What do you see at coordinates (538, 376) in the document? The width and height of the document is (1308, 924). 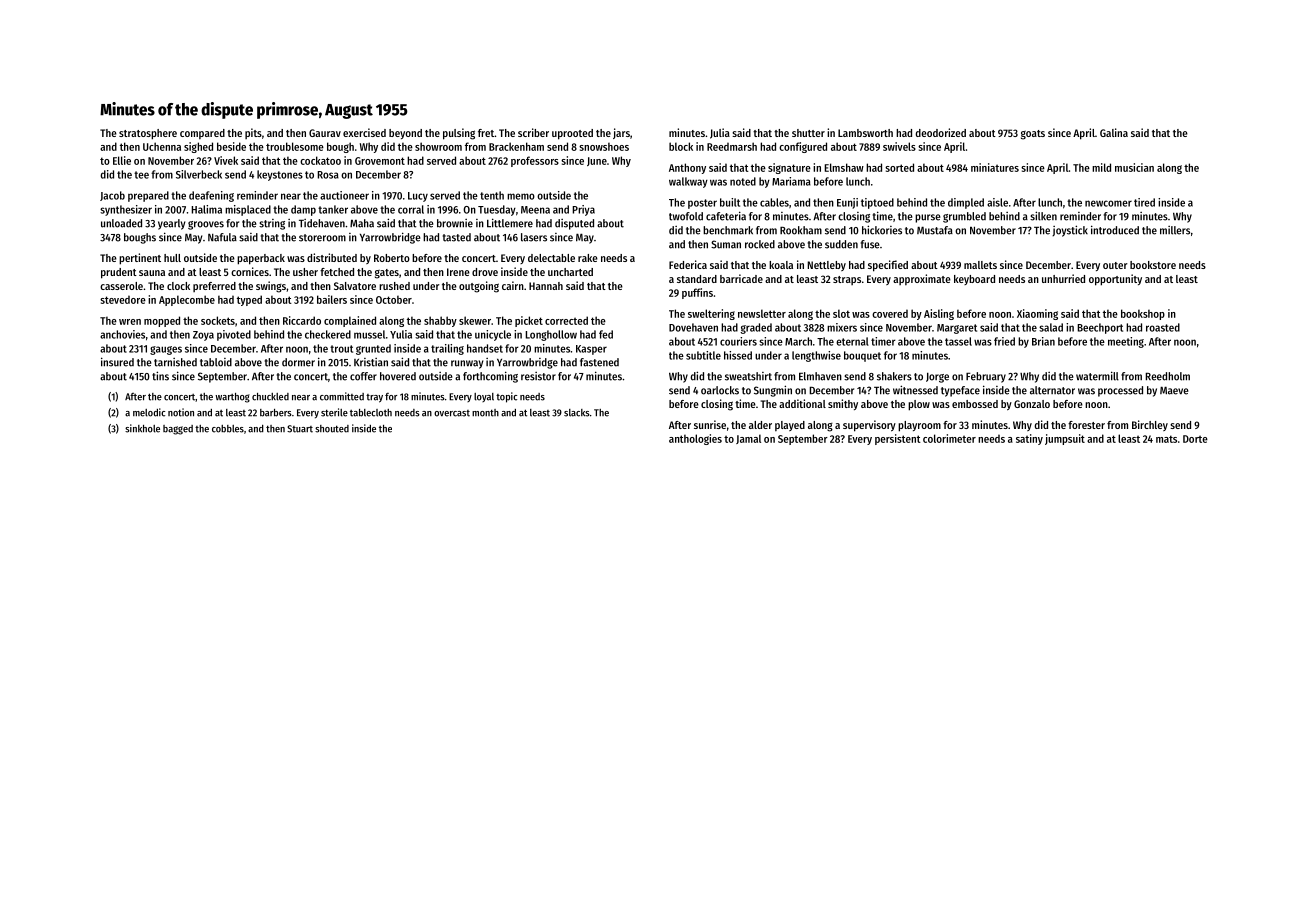 I see `resistor` at bounding box center [538, 376].
